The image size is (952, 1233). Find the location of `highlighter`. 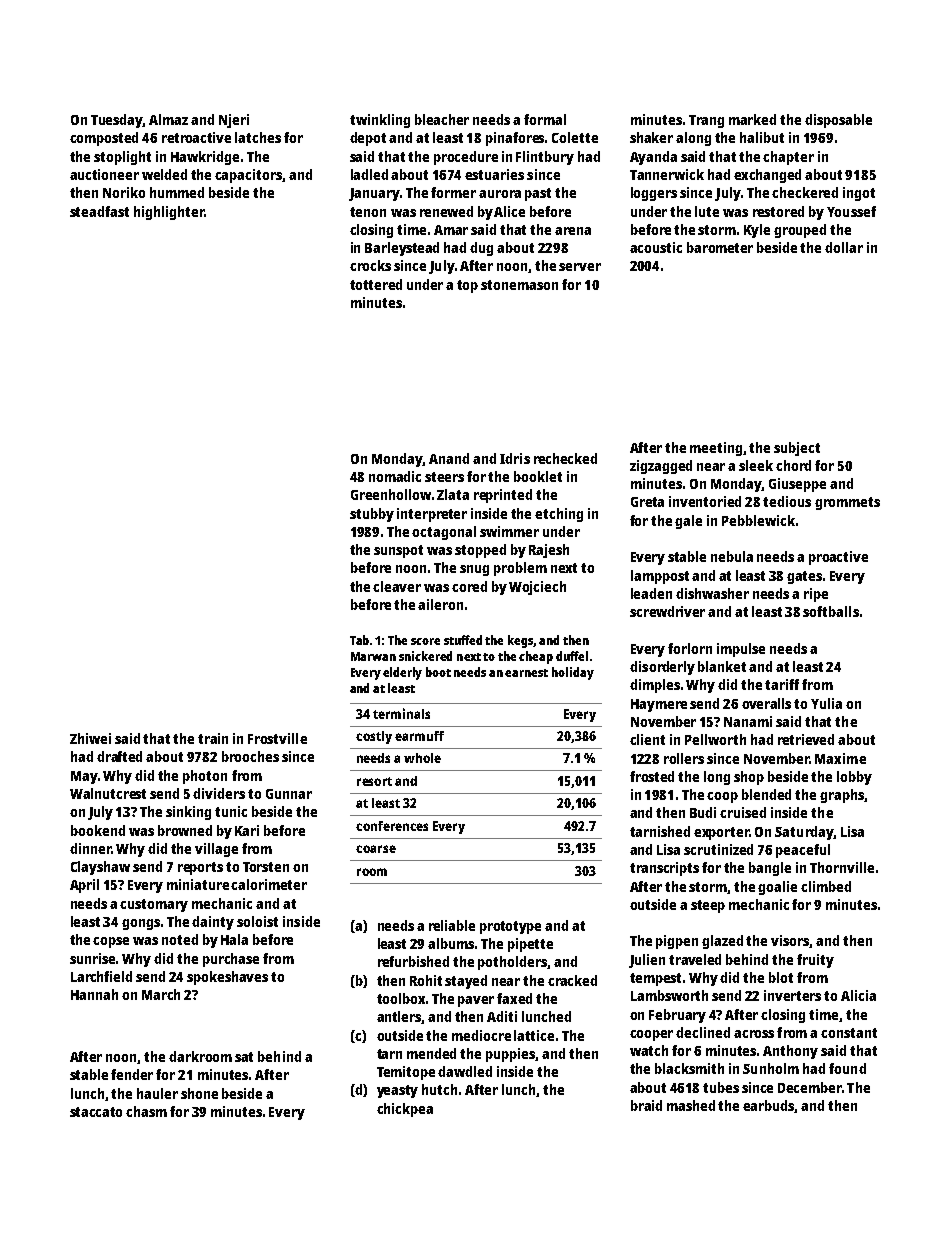

highlighter is located at coordinates (169, 213).
